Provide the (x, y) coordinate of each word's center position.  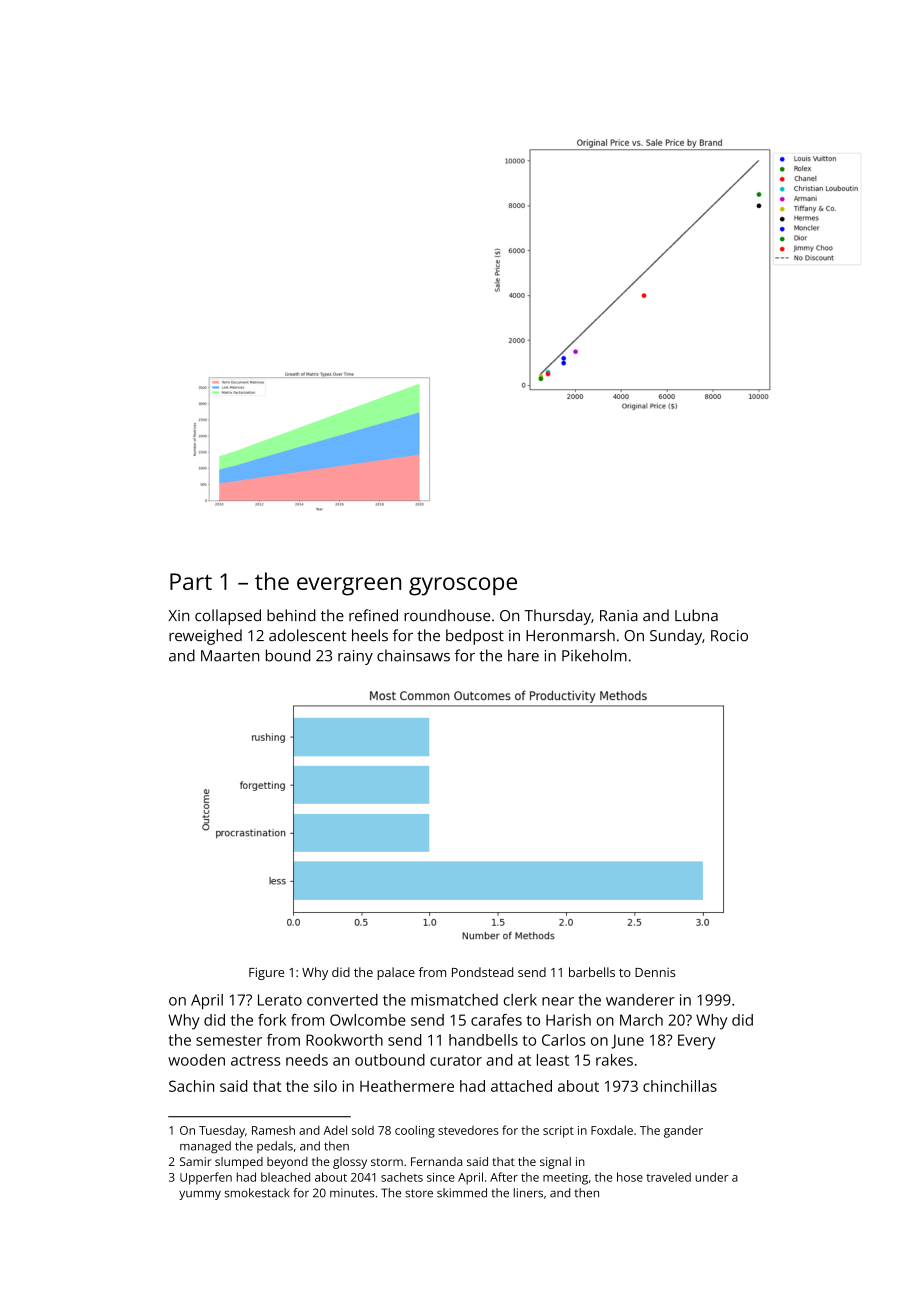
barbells (592, 972)
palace (396, 973)
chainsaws (413, 655)
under (712, 1177)
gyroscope (463, 586)
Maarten (230, 656)
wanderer (640, 1000)
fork (272, 1020)
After (504, 1177)
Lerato (280, 1000)
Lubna (696, 615)
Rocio (729, 636)
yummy (200, 1195)
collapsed (228, 617)
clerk (520, 1000)
